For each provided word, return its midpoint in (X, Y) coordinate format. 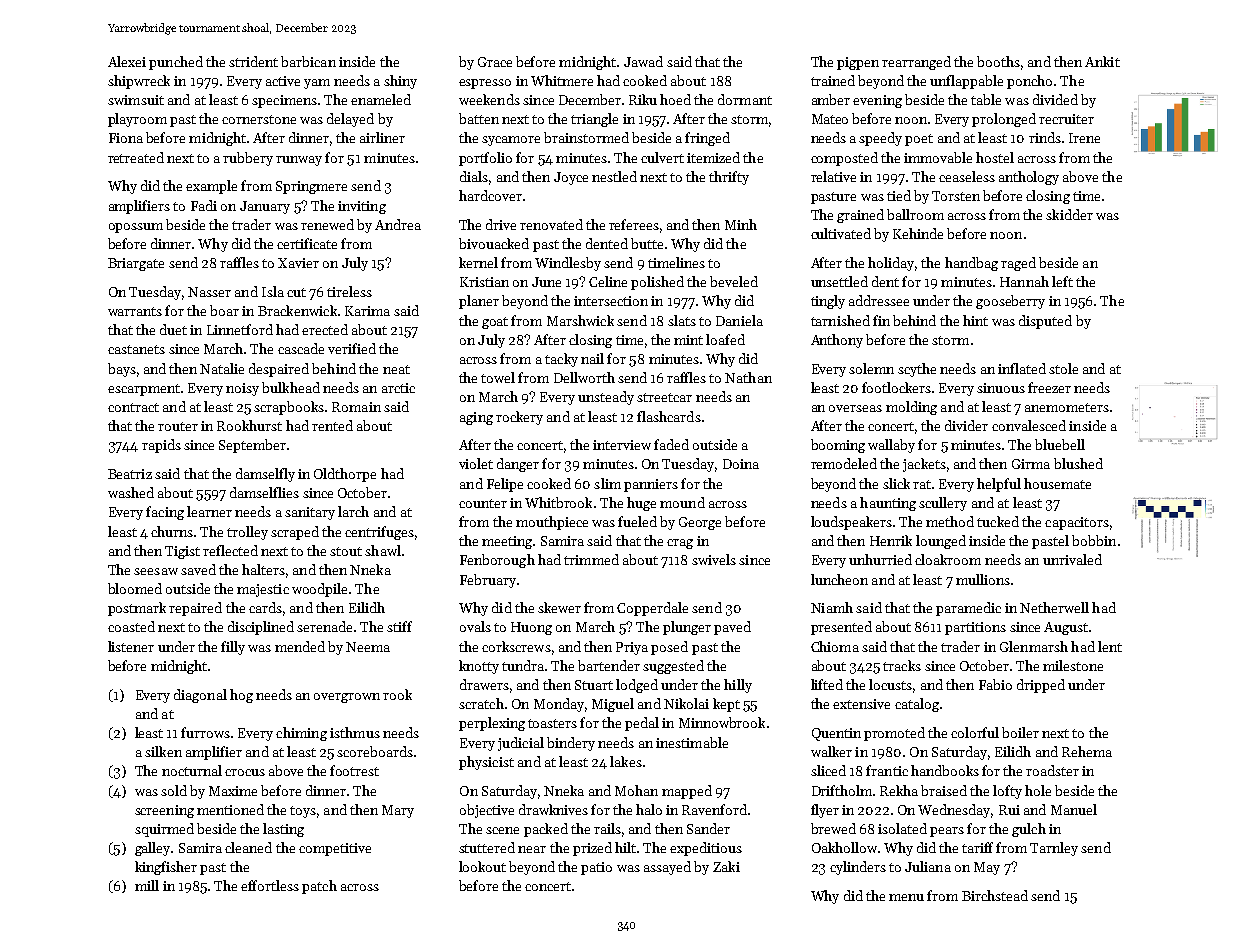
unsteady (606, 398)
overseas (855, 408)
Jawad (643, 61)
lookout (482, 866)
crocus (245, 772)
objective (487, 811)
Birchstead (995, 895)
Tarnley (1054, 849)
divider (966, 425)
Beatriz (130, 474)
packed (546, 830)
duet (173, 329)
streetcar (664, 397)
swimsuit (136, 100)
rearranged (916, 63)
